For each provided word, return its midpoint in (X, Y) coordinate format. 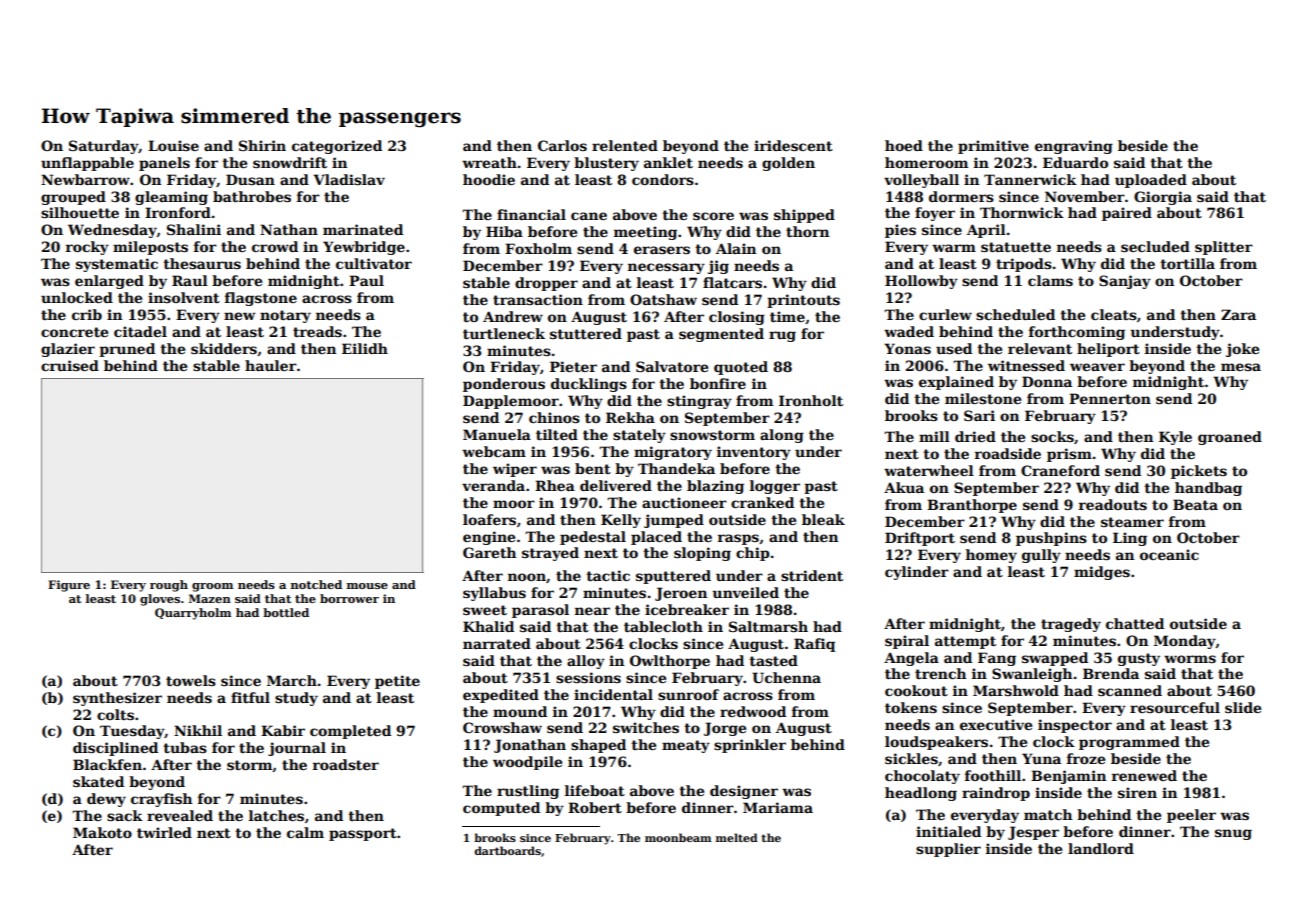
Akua (904, 487)
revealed (180, 815)
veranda (493, 485)
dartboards (507, 850)
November (1085, 196)
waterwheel (929, 470)
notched (316, 584)
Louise (173, 145)
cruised (70, 365)
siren (1137, 792)
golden (788, 164)
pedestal (593, 538)
